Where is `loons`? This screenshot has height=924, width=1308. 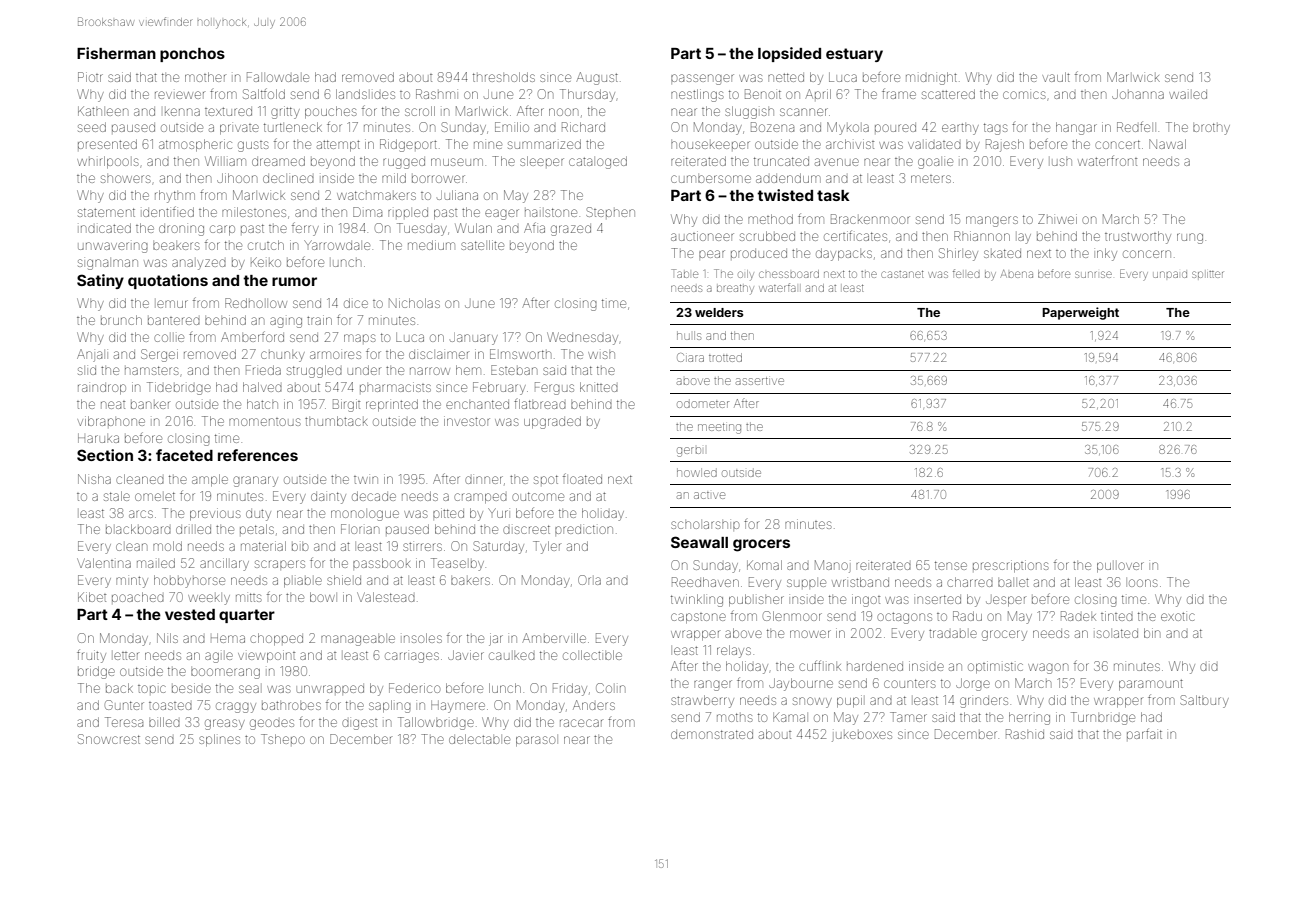
loons is located at coordinates (1143, 583).
